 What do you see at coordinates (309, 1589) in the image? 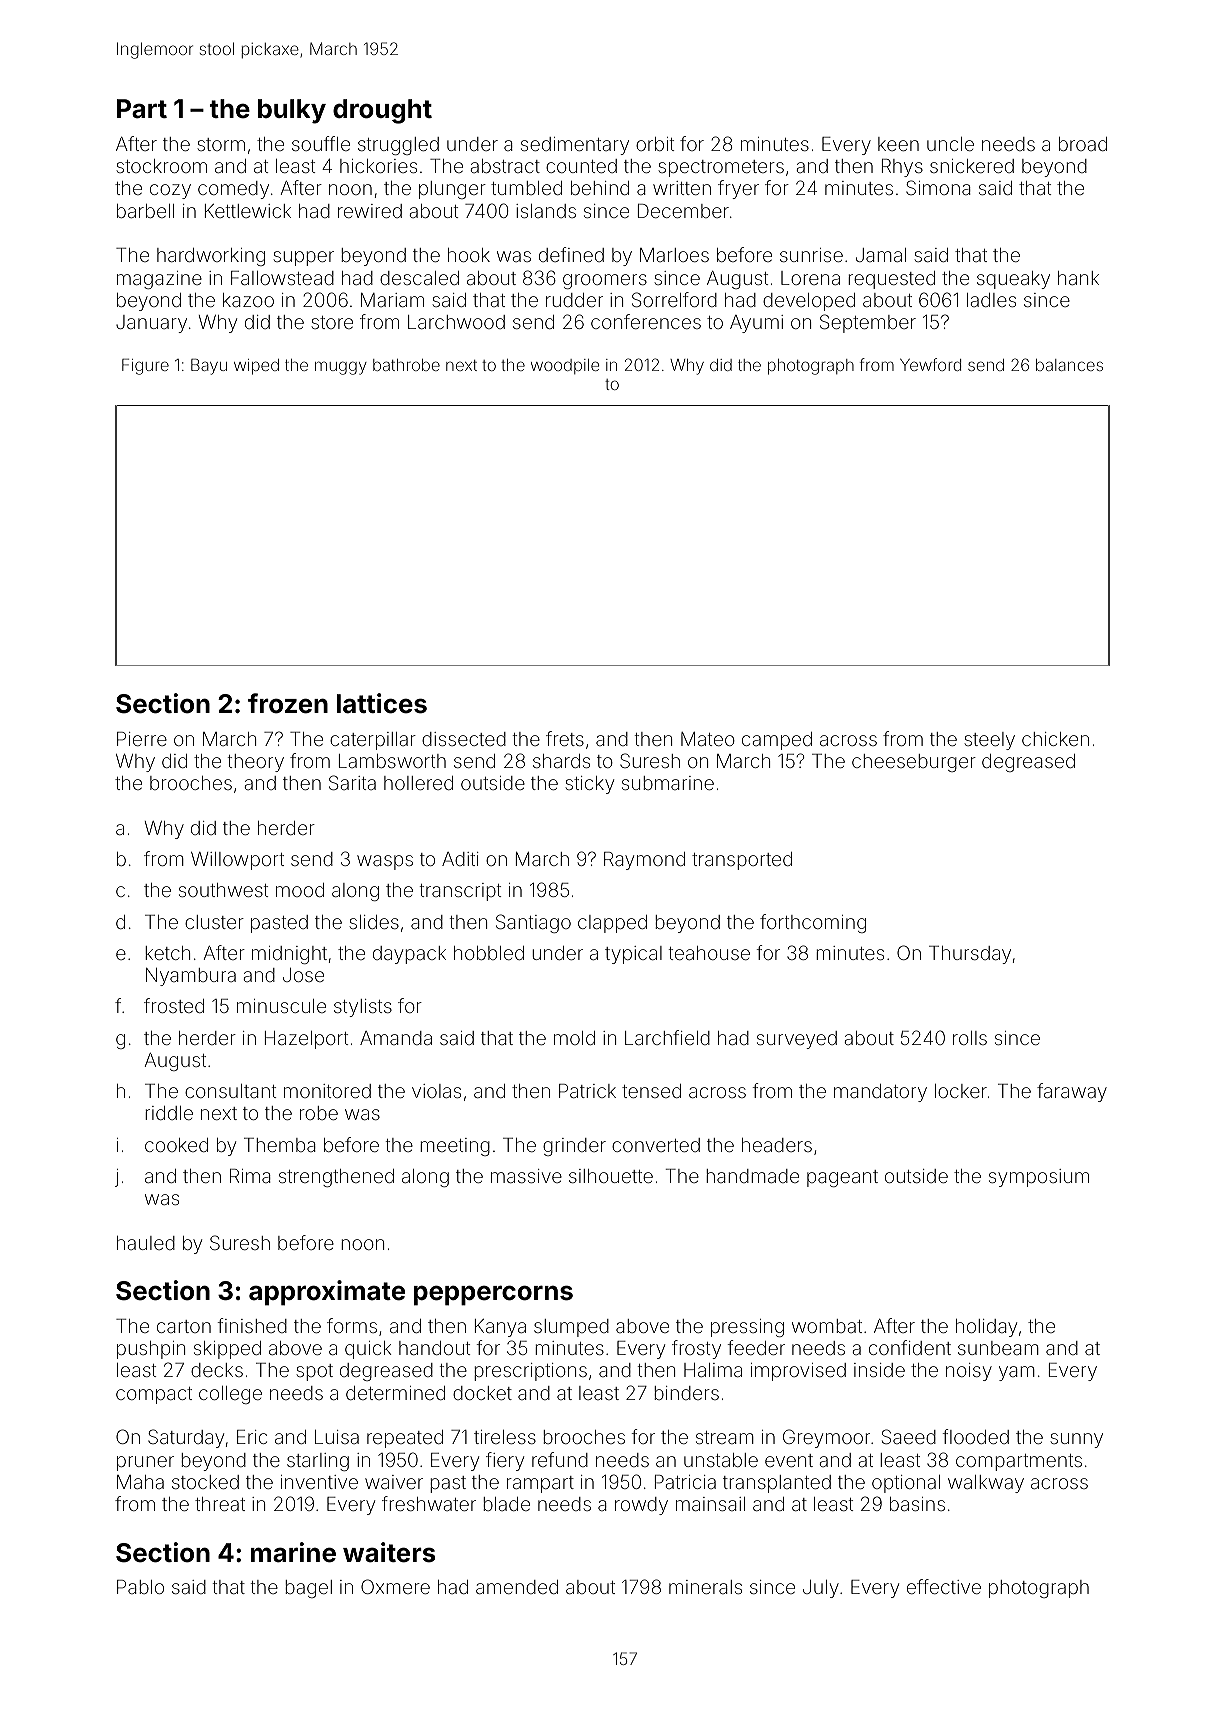
I see `bagel` at bounding box center [309, 1589].
